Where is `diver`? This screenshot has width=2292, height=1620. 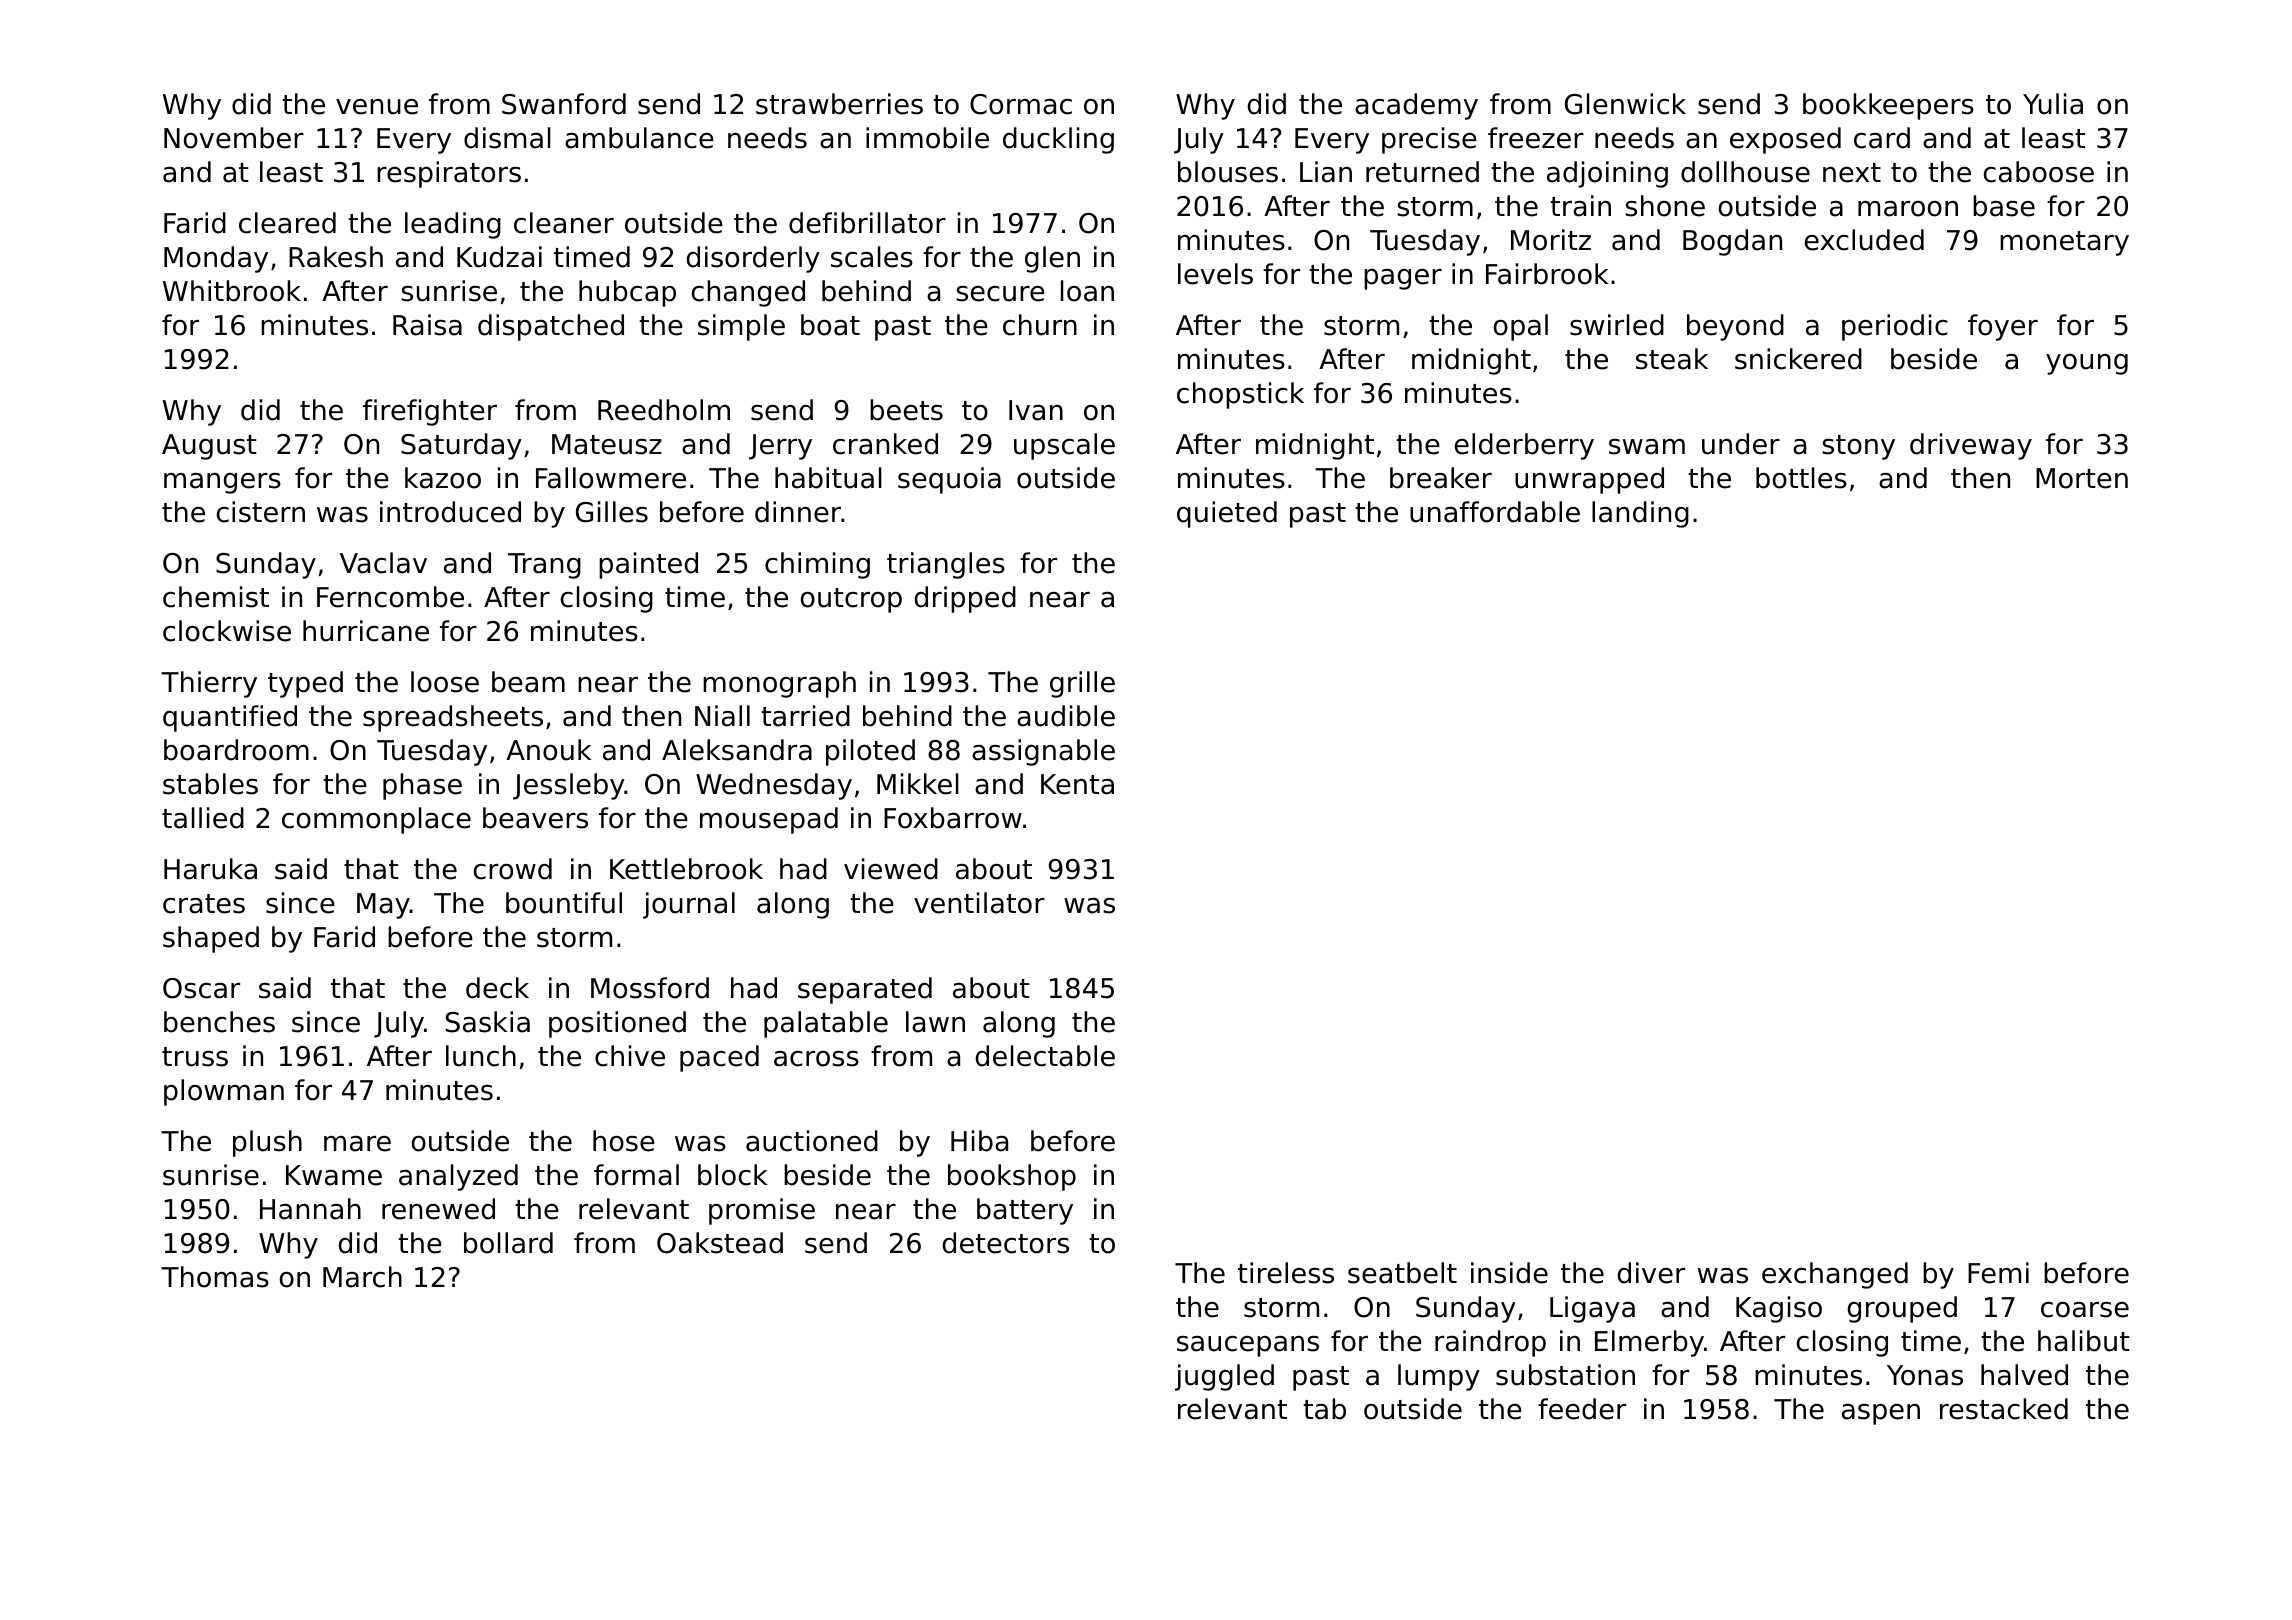
diver is located at coordinates (1651, 1273).
